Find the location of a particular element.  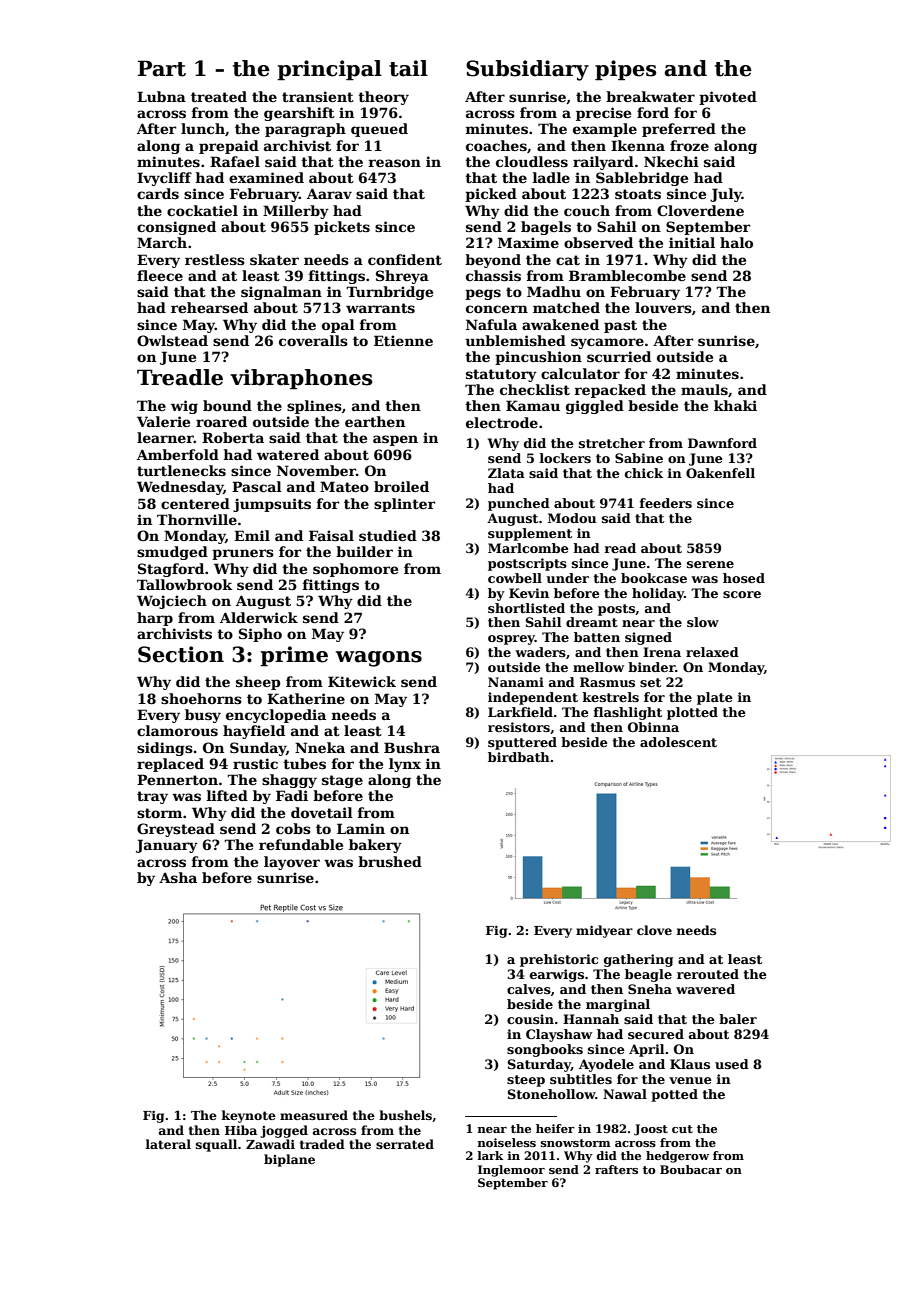

pipes is located at coordinates (625, 70).
